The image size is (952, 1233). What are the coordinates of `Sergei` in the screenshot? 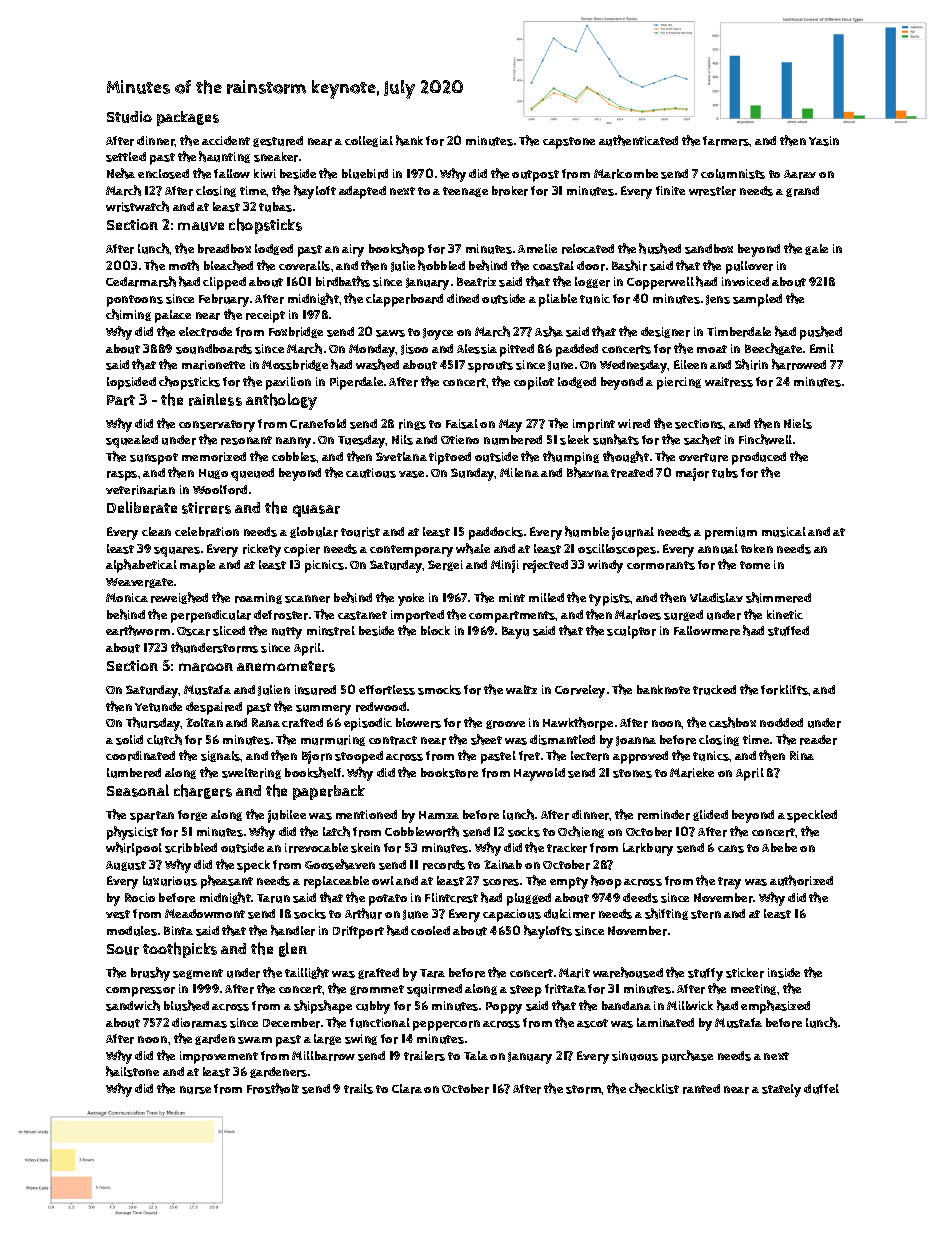 It's located at (445, 565).
